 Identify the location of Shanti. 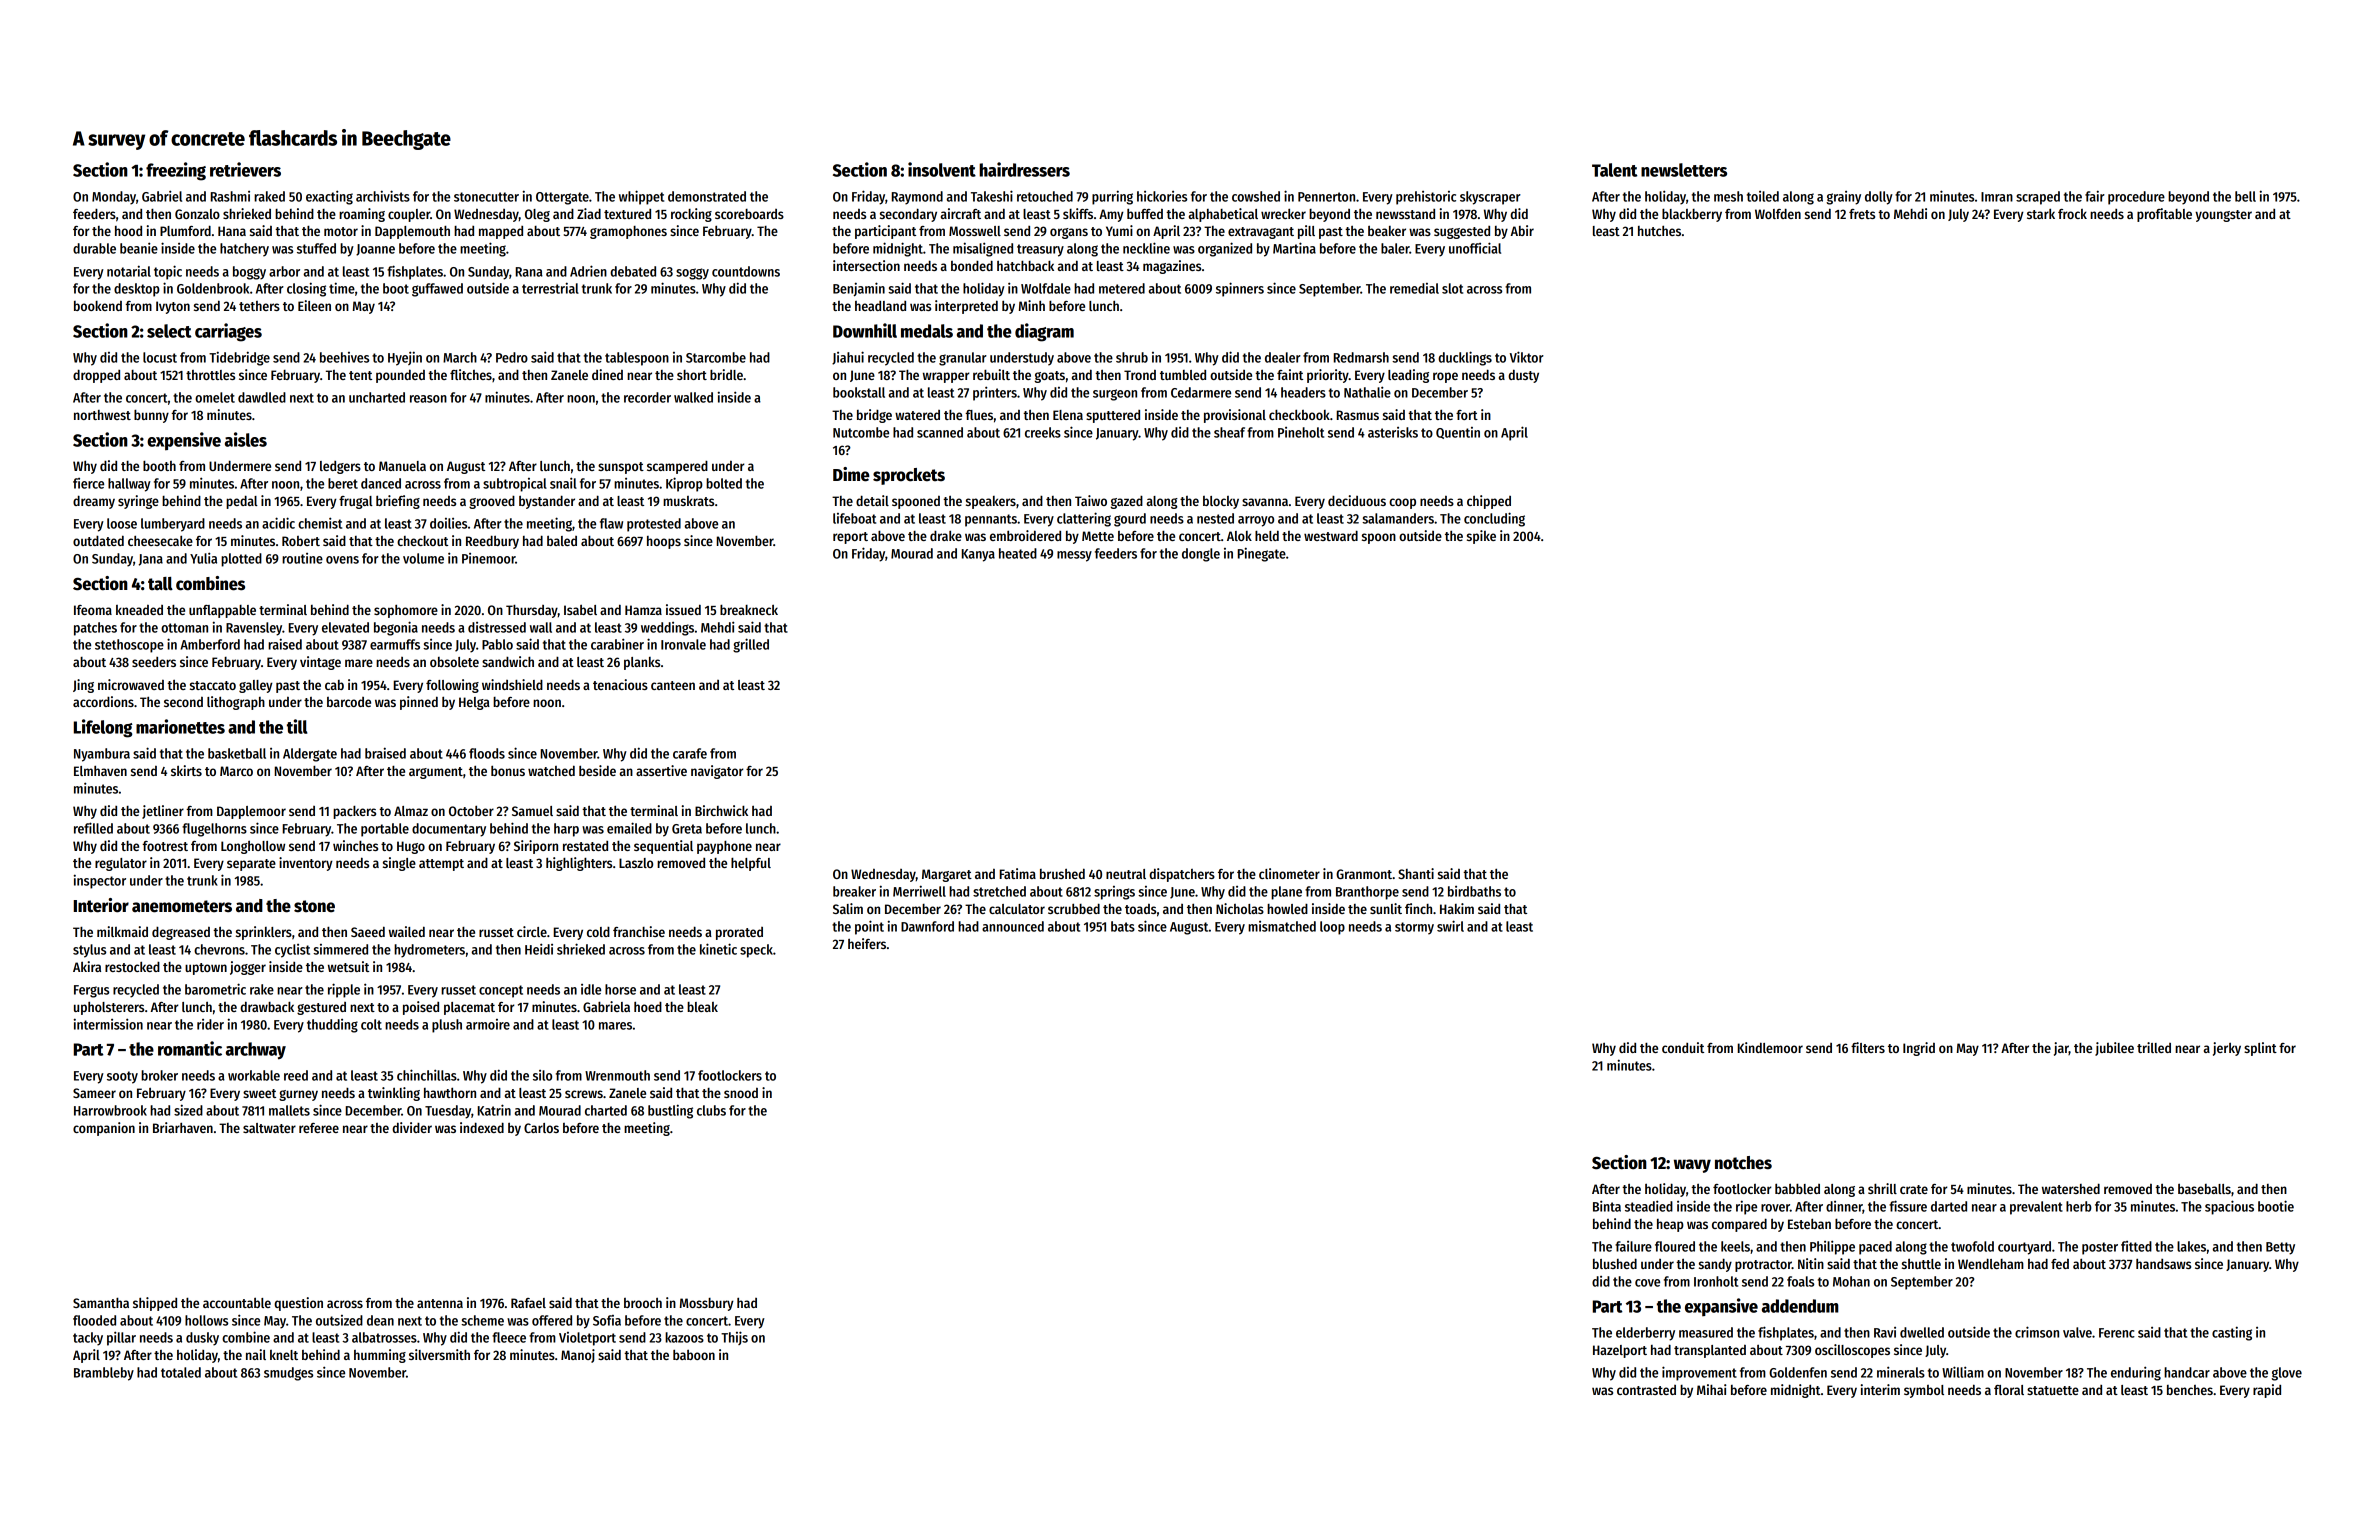
(1416, 873).
